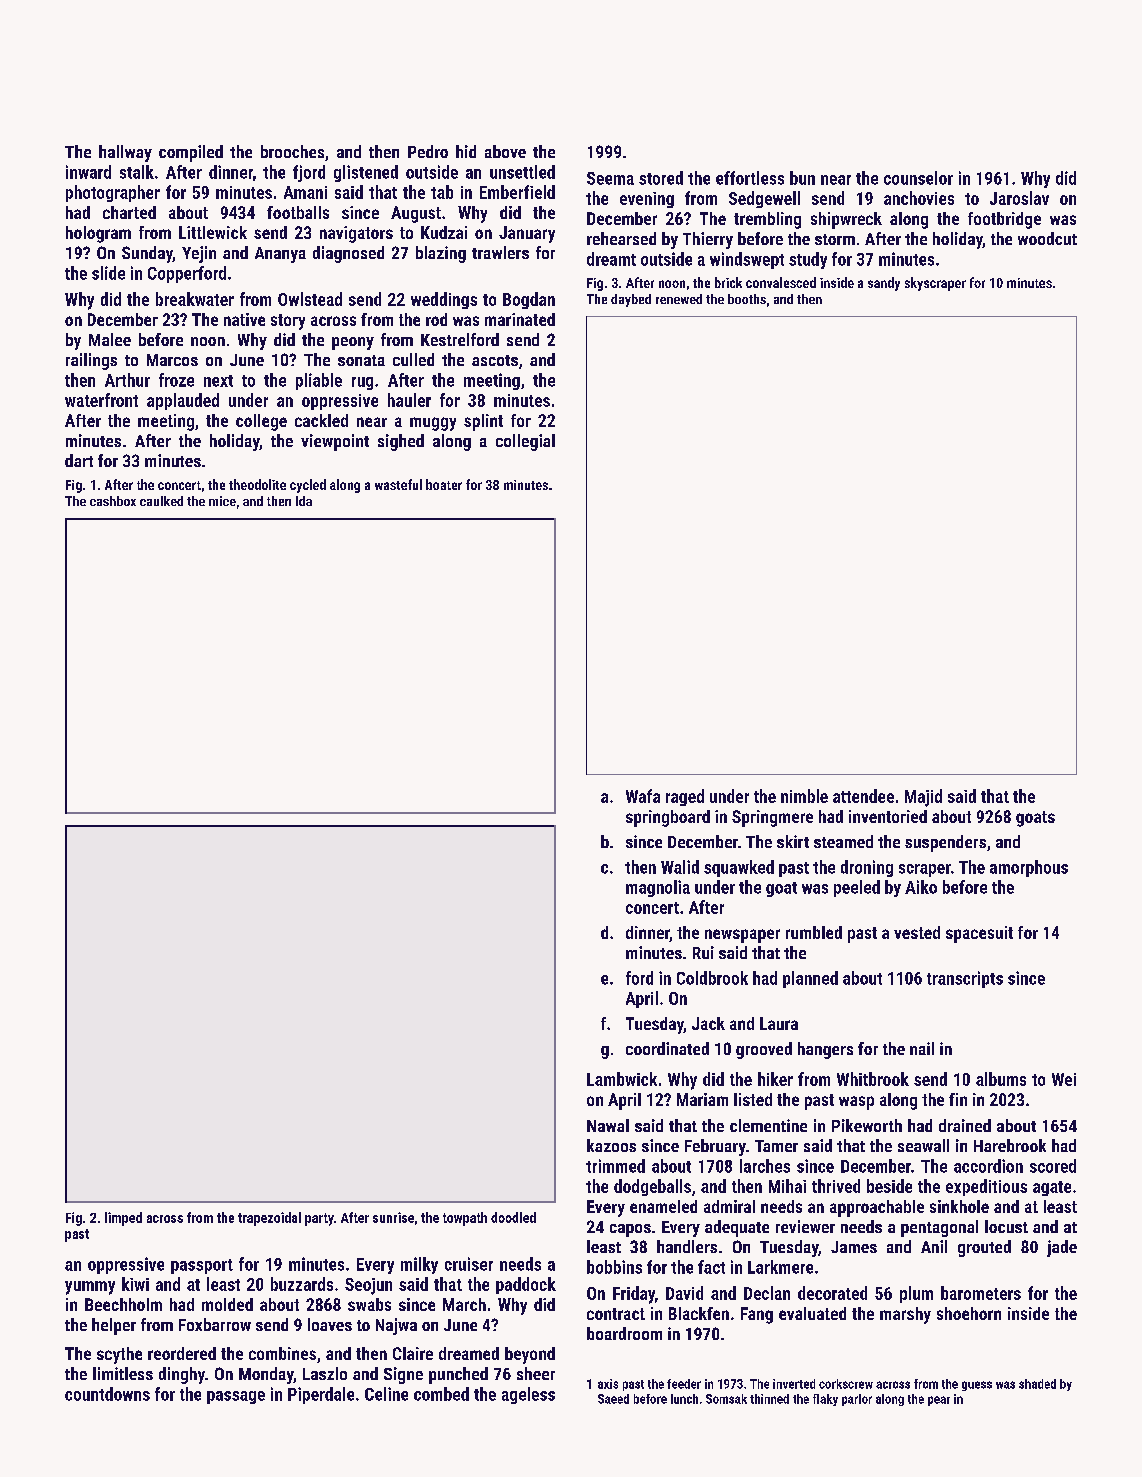  I want to click on convalesced, so click(781, 282).
